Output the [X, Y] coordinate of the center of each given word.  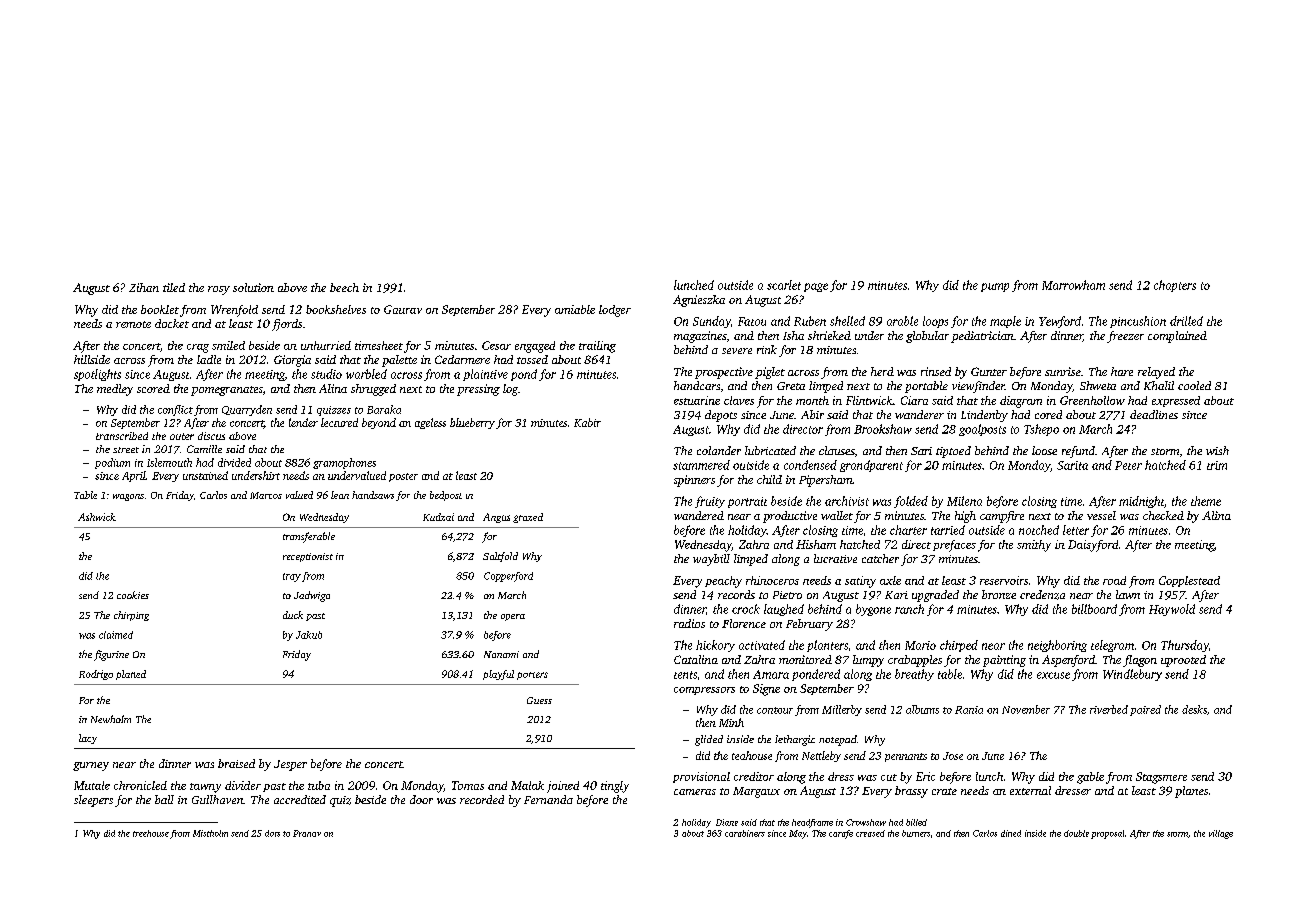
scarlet [784, 285]
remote [133, 324]
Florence [744, 623]
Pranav [307, 833]
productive [790, 517]
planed [131, 675]
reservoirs [1004, 580]
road [1114, 580]
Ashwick [97, 517]
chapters [1175, 286]
